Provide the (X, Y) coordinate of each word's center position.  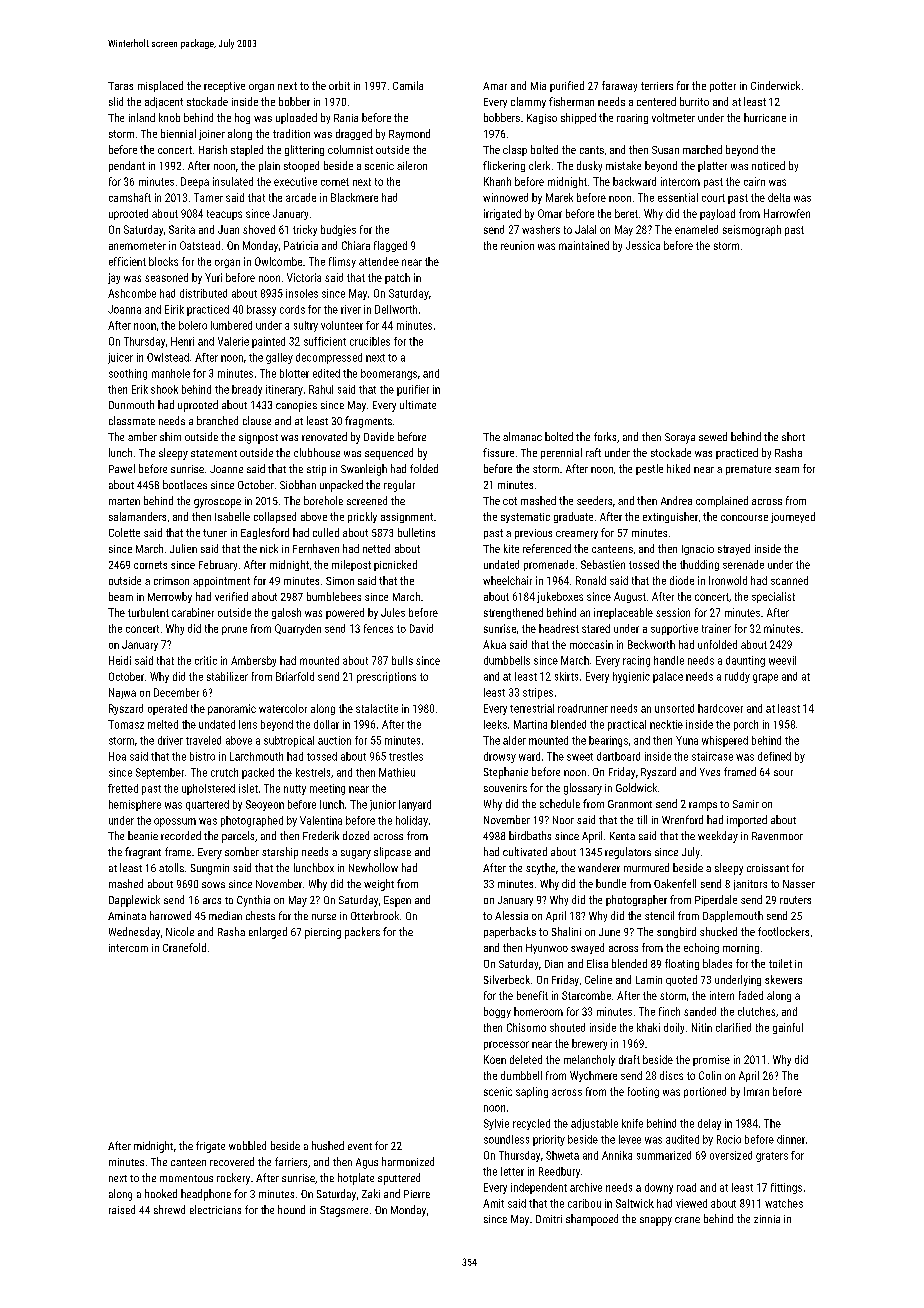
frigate (210, 1147)
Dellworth (396, 309)
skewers (783, 979)
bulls (402, 660)
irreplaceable (623, 613)
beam (121, 596)
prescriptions (386, 677)
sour (783, 773)
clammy (528, 102)
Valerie (233, 341)
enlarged (268, 933)
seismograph (752, 230)
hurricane (765, 117)
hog (242, 118)
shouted (567, 1027)
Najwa (122, 693)
